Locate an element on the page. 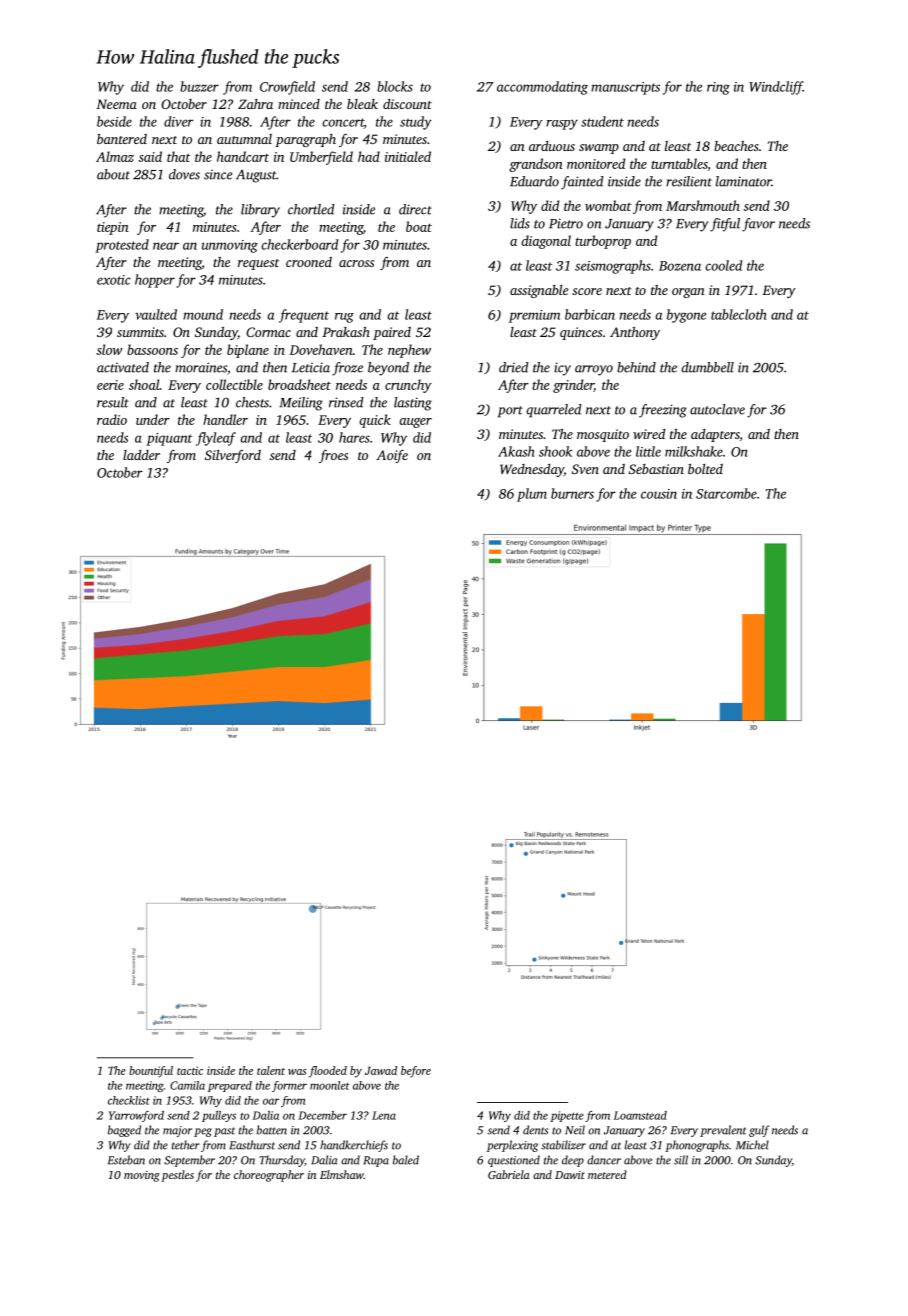 The width and height of the page is (908, 1316). cousin is located at coordinates (659, 494).
